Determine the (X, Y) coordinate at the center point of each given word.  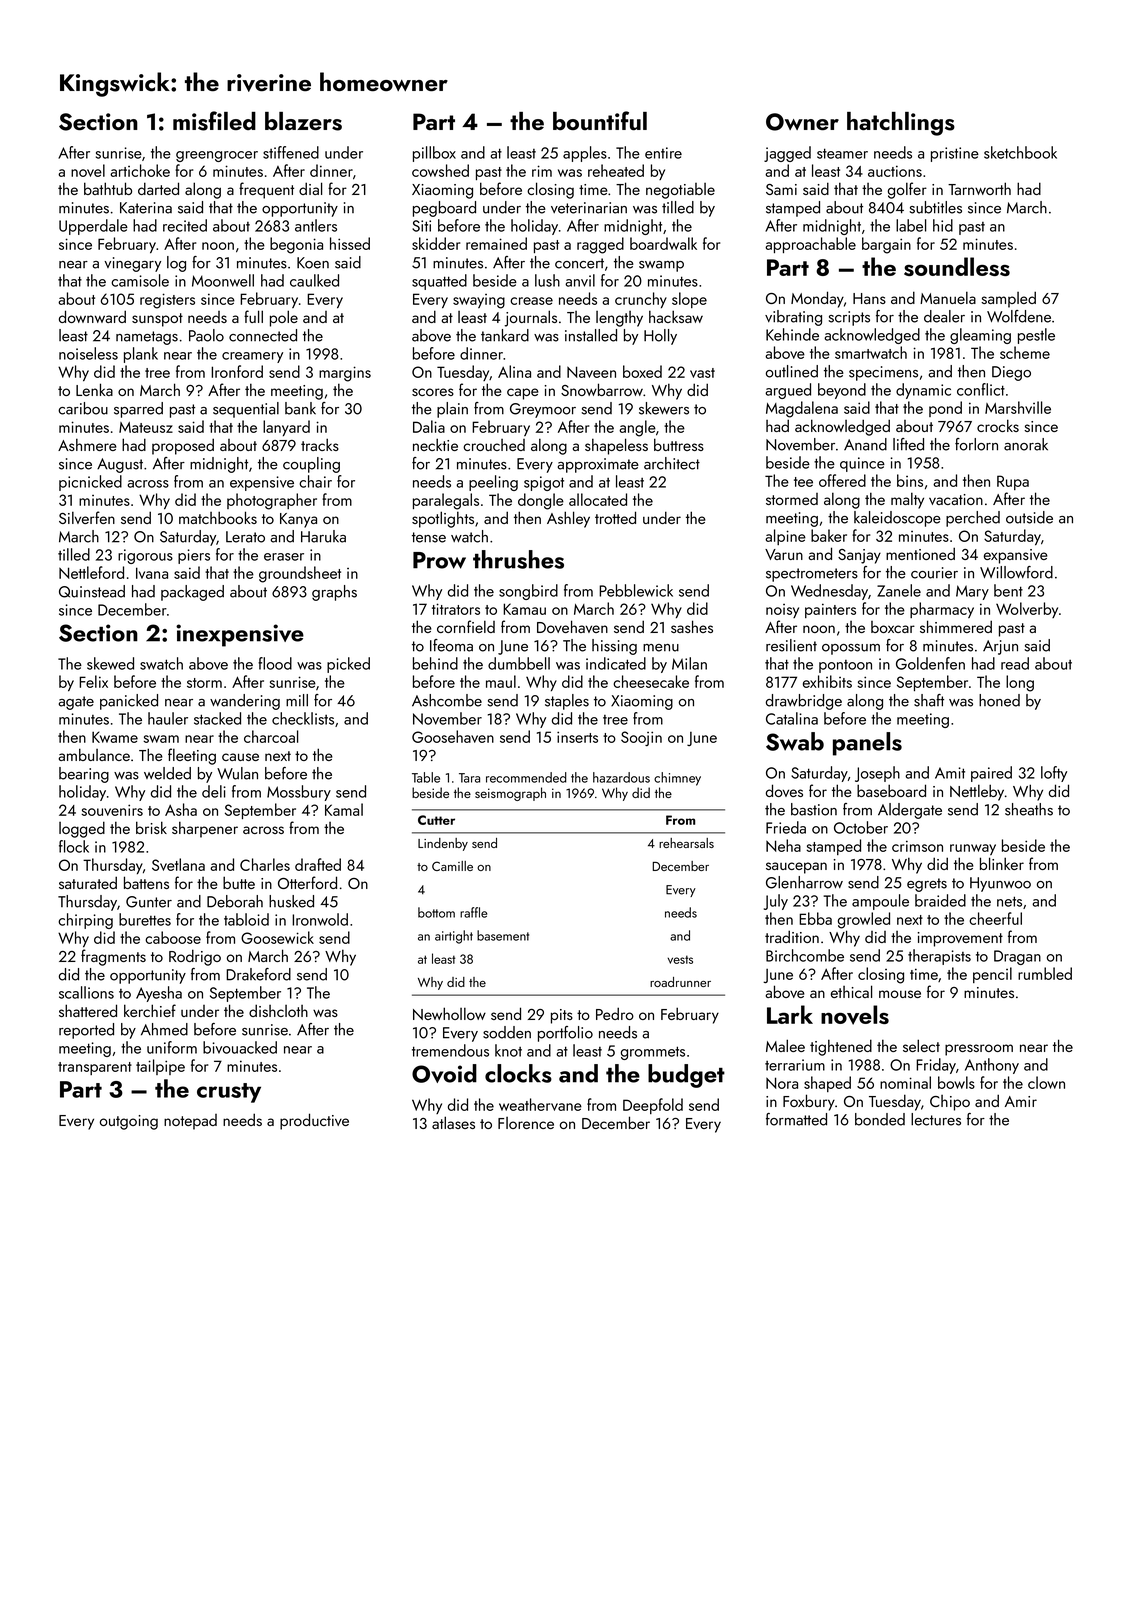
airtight (454, 937)
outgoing (129, 1122)
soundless (957, 266)
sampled (1008, 299)
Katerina (146, 208)
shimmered (956, 626)
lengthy (619, 319)
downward (92, 316)
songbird (528, 592)
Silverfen (87, 517)
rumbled (1045, 973)
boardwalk (663, 243)
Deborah (235, 901)
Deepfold (653, 1106)
